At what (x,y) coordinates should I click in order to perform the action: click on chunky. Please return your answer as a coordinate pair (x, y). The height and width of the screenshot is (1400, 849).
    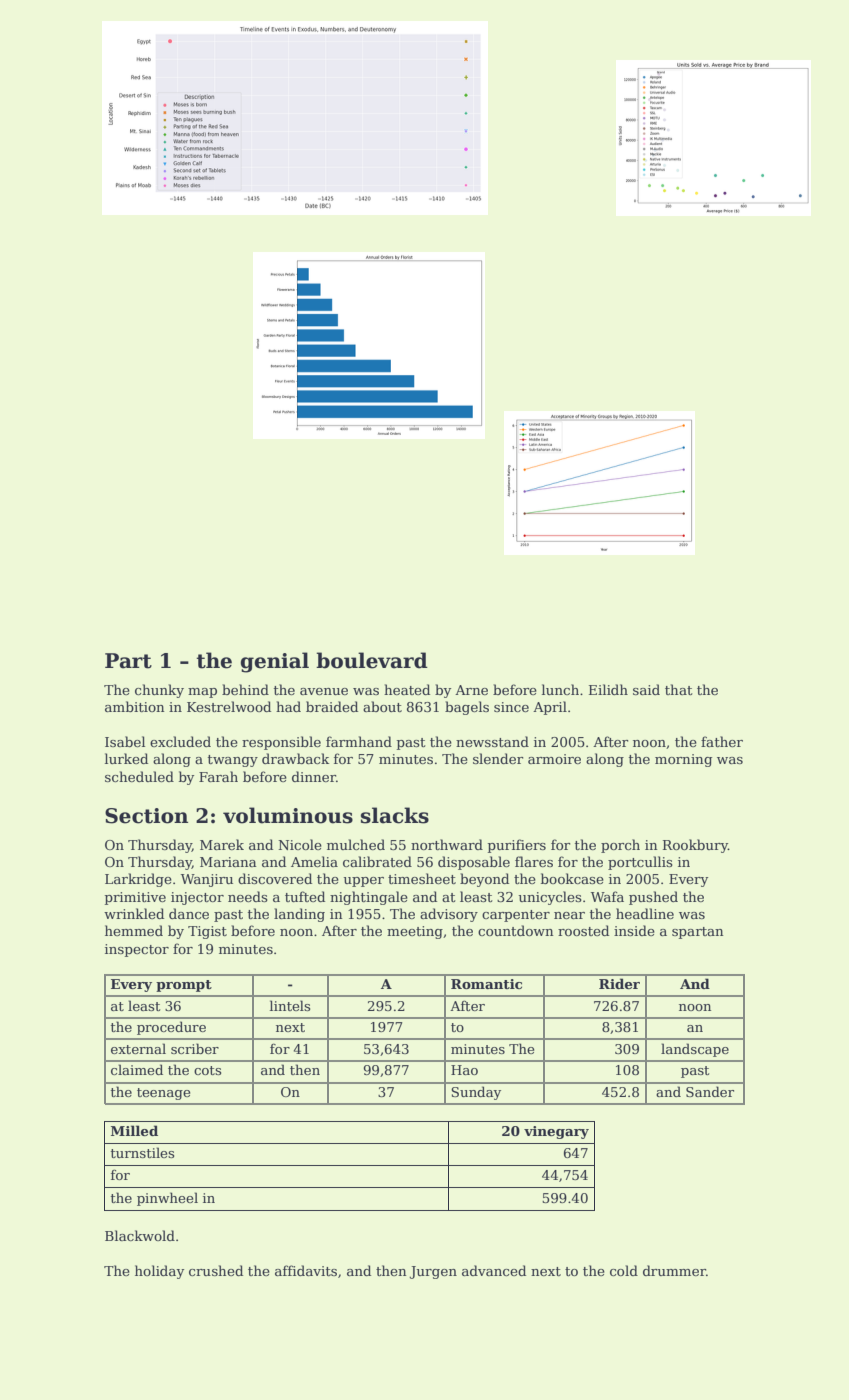
    Looking at the image, I should click on (159, 691).
